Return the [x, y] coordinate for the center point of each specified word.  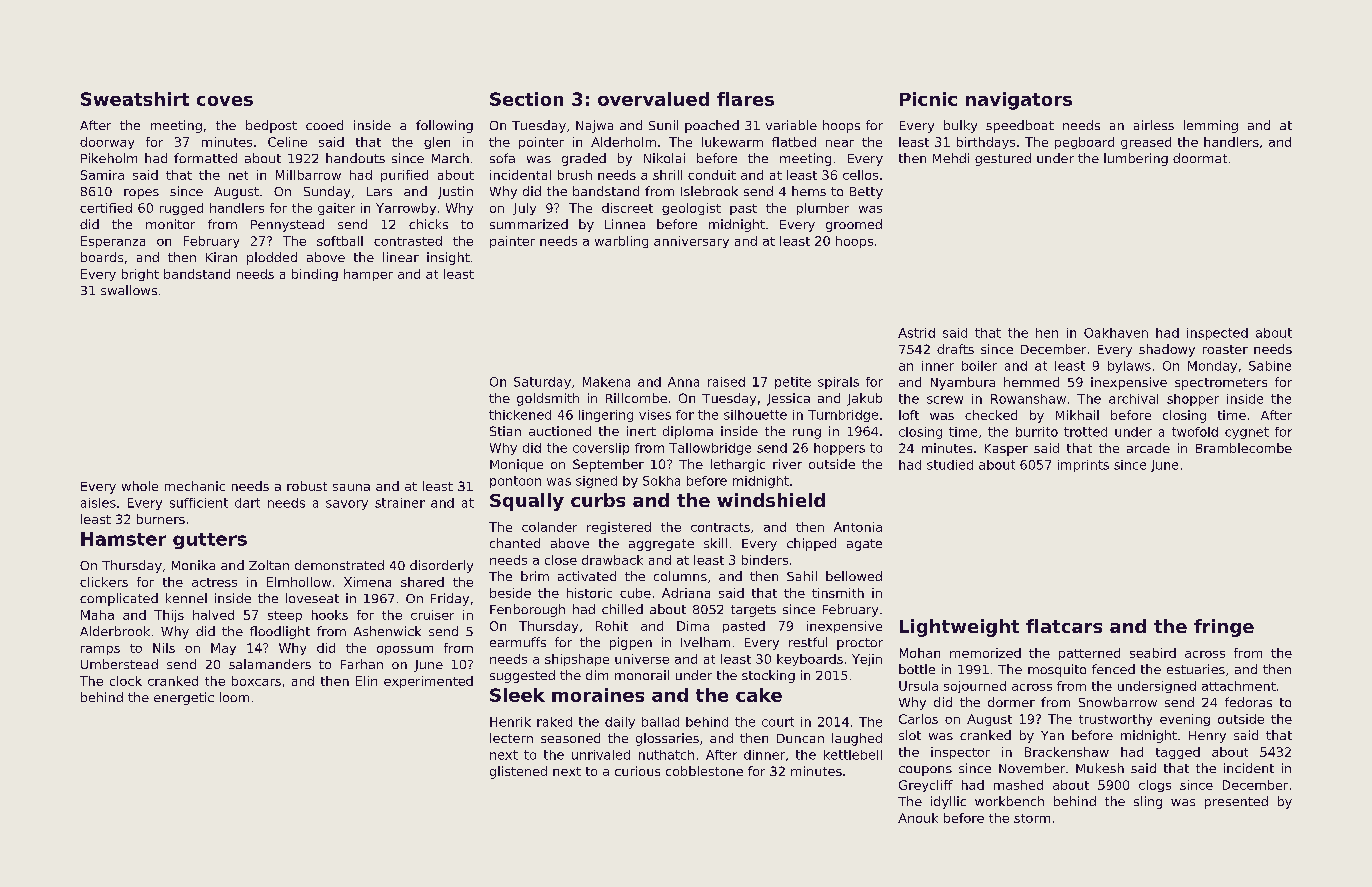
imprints [1083, 466]
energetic [184, 698]
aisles [98, 503]
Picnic [928, 99]
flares [745, 99]
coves [225, 101]
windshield [771, 500]
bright [140, 275]
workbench [1009, 801]
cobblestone [704, 771]
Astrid [916, 333]
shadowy [1167, 350]
